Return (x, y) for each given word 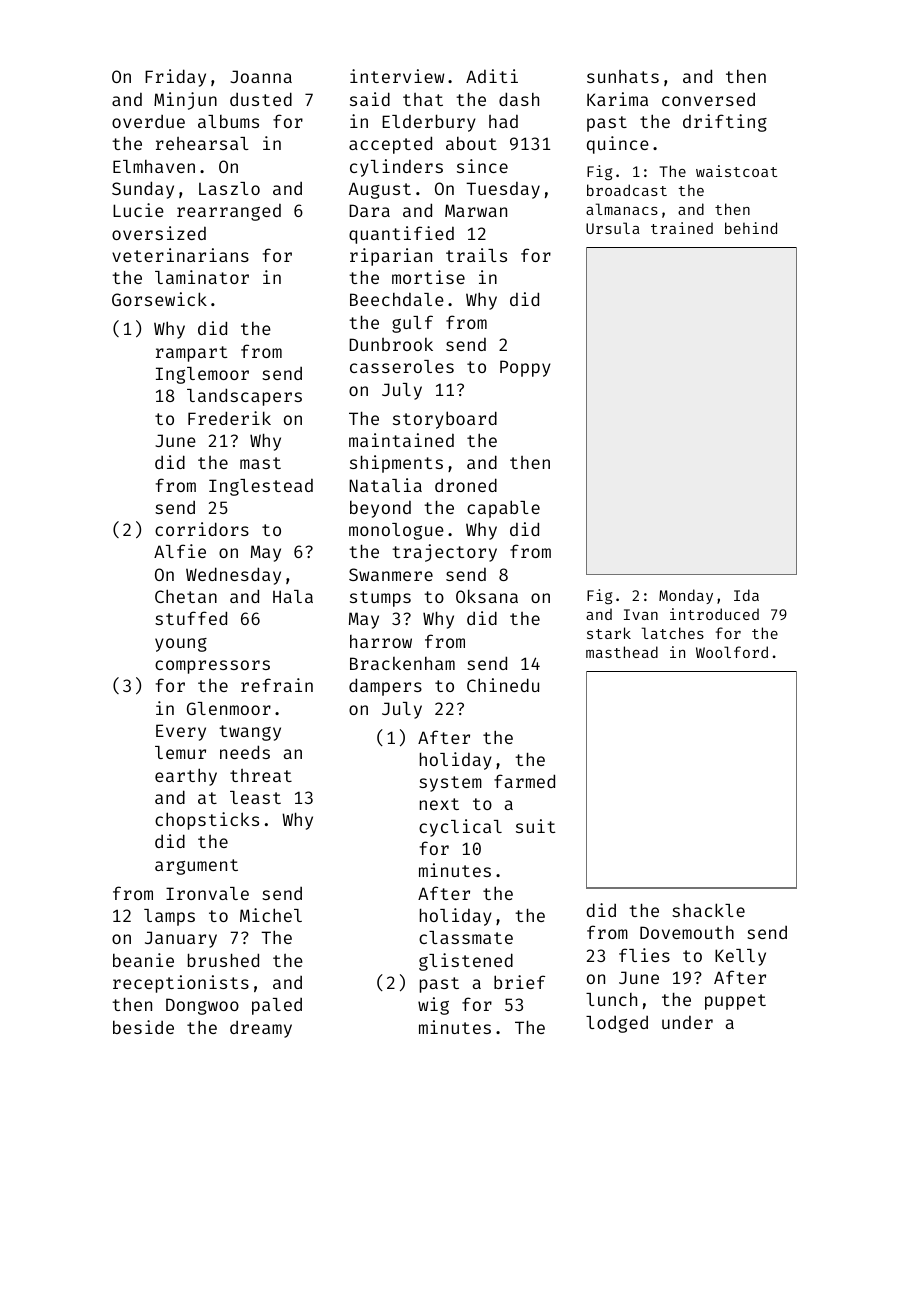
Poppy (525, 368)
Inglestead (261, 487)
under (687, 1022)
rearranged (229, 212)
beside (143, 1027)
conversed (708, 99)
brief (519, 982)
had (503, 121)
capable (503, 509)
